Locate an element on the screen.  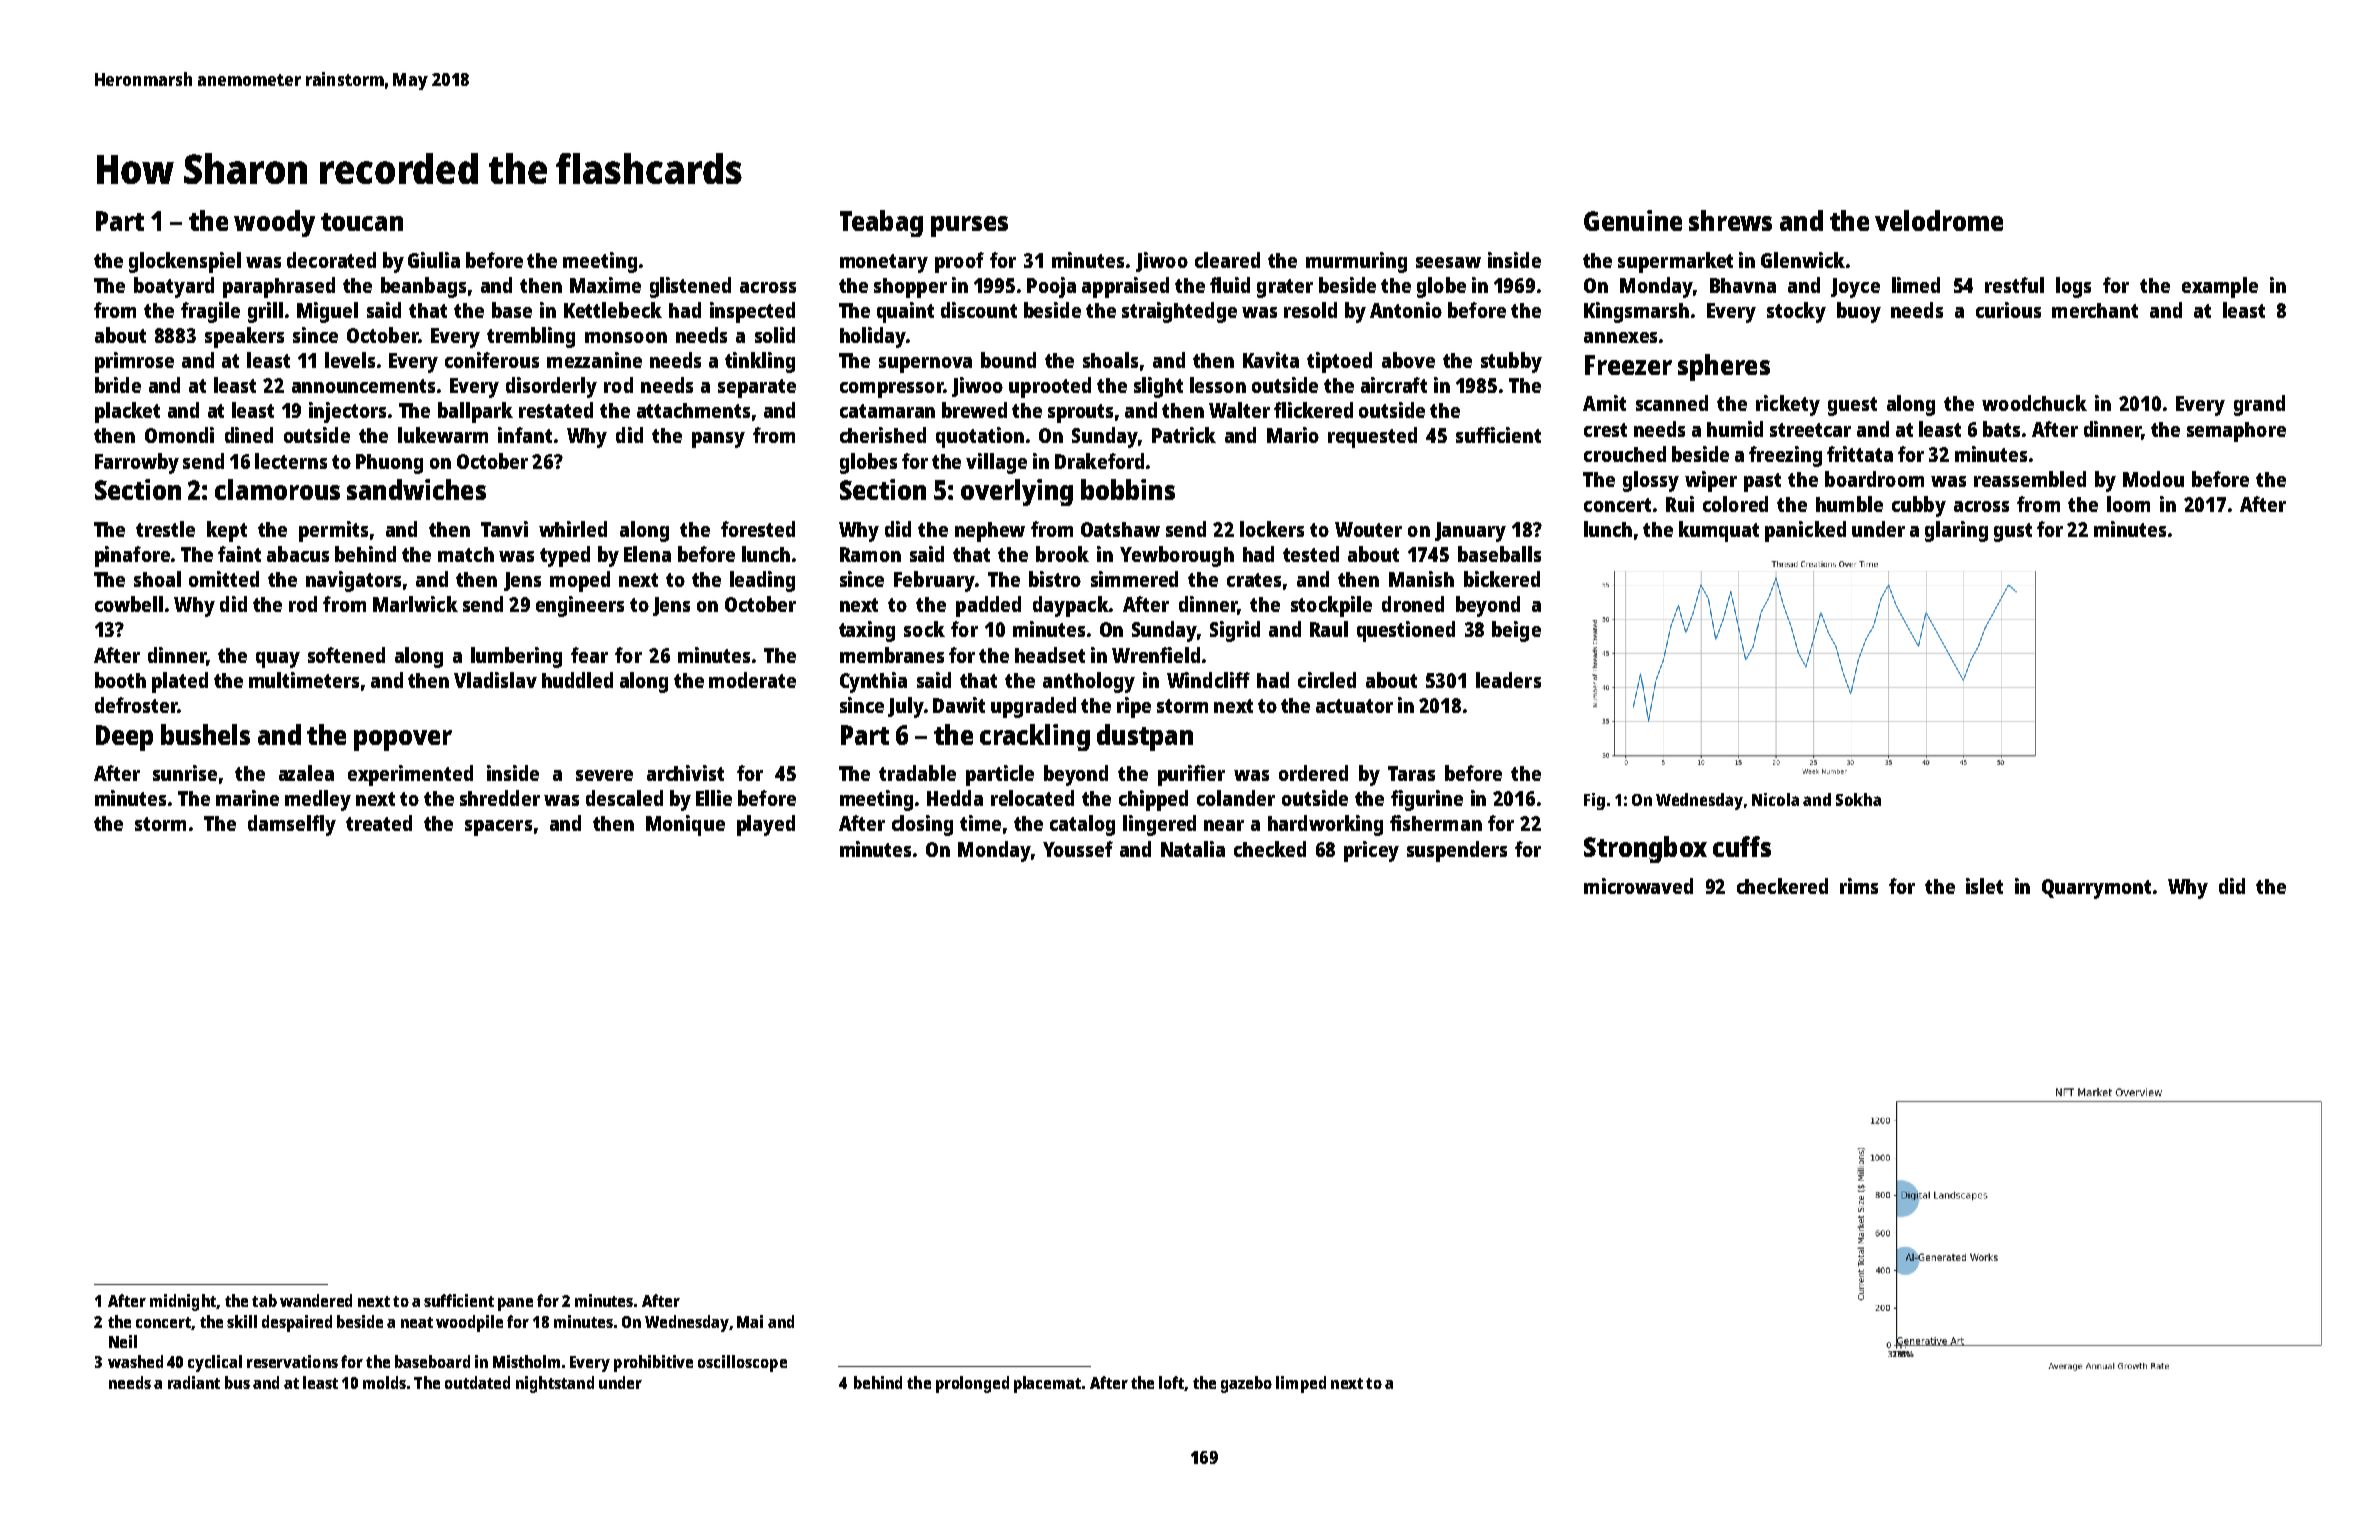
Teabag is located at coordinates (881, 223).
